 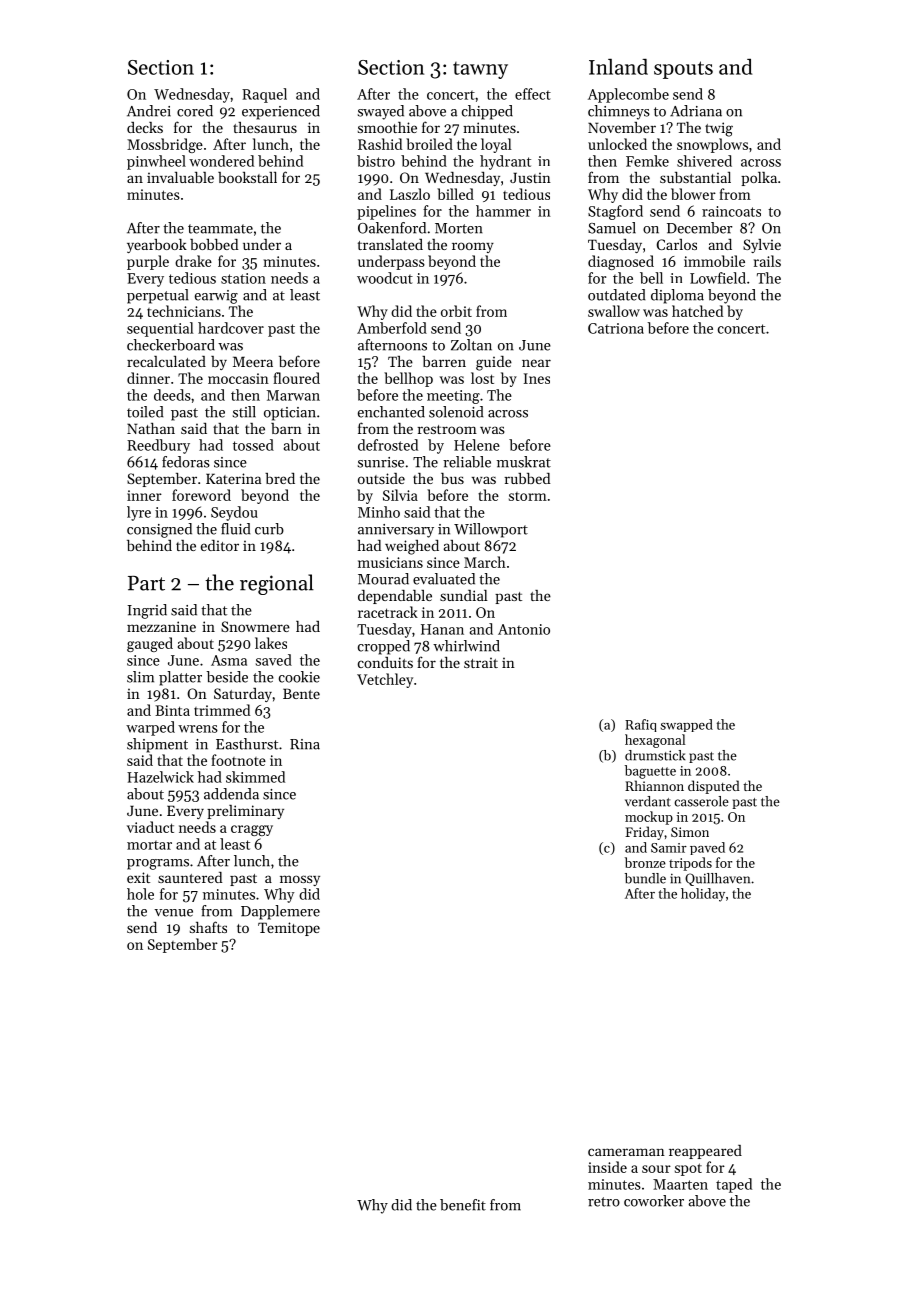 What do you see at coordinates (622, 127) in the screenshot?
I see `November` at bounding box center [622, 127].
